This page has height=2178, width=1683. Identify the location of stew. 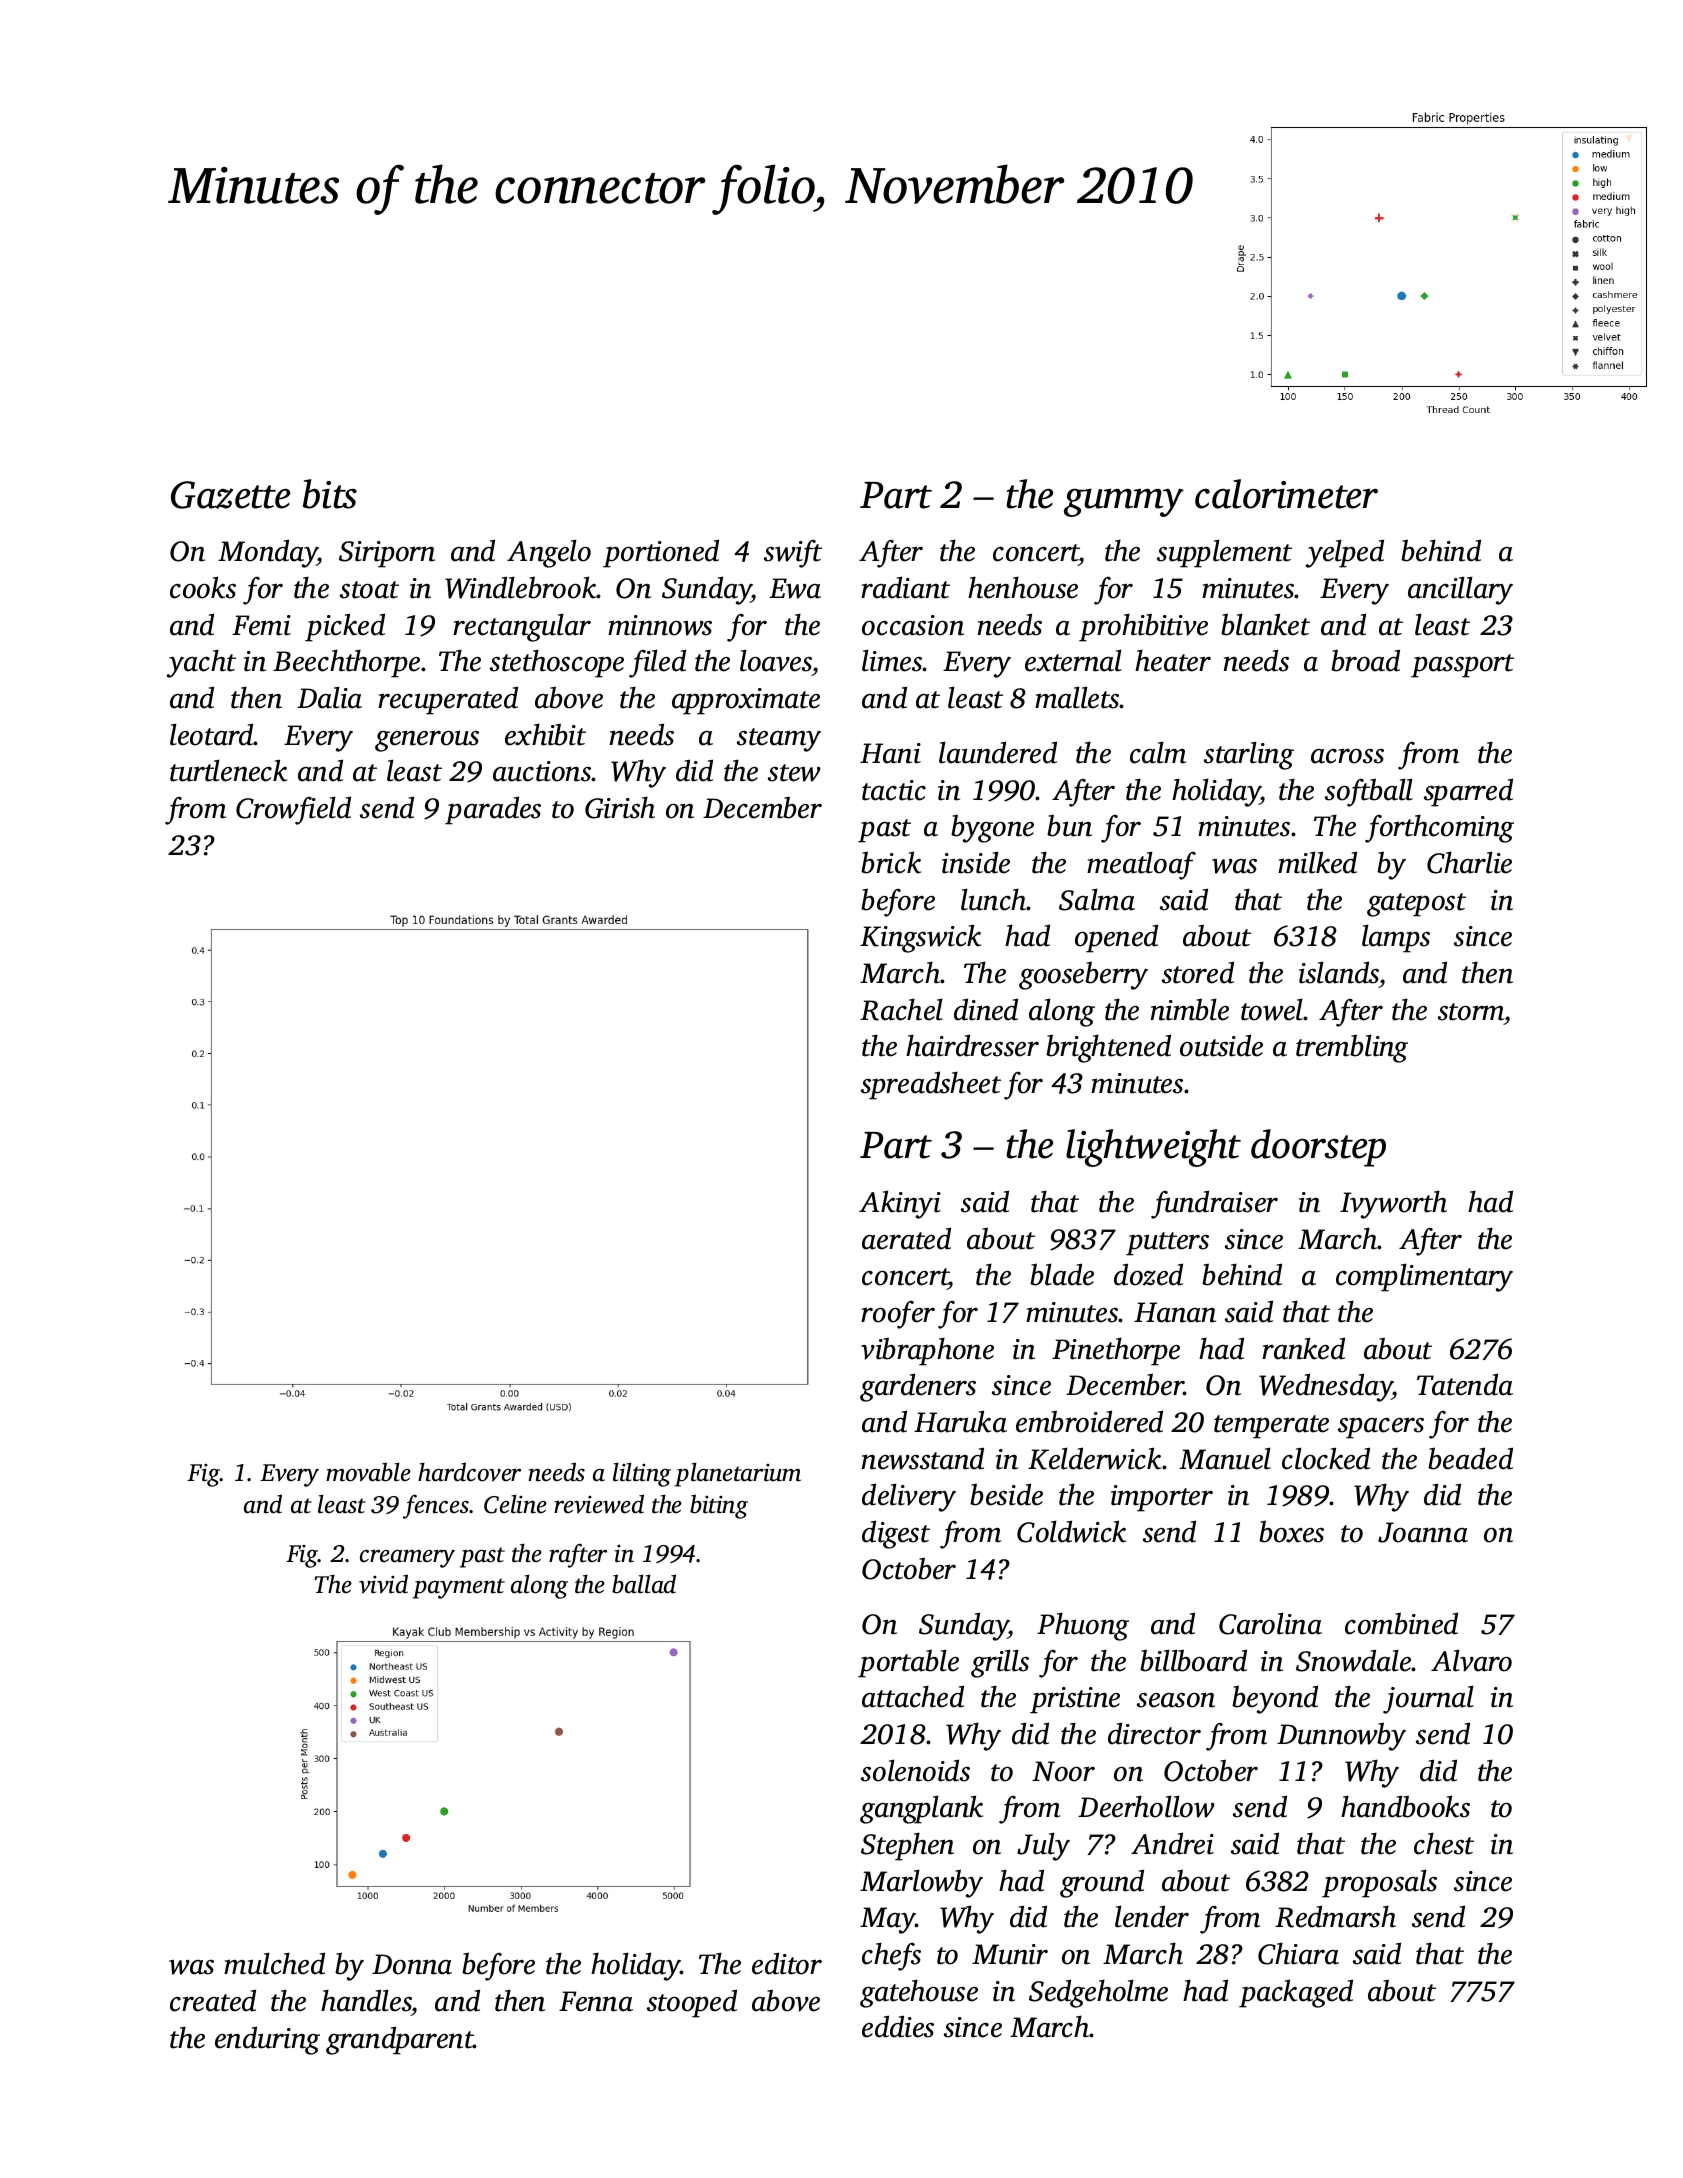
(794, 773).
